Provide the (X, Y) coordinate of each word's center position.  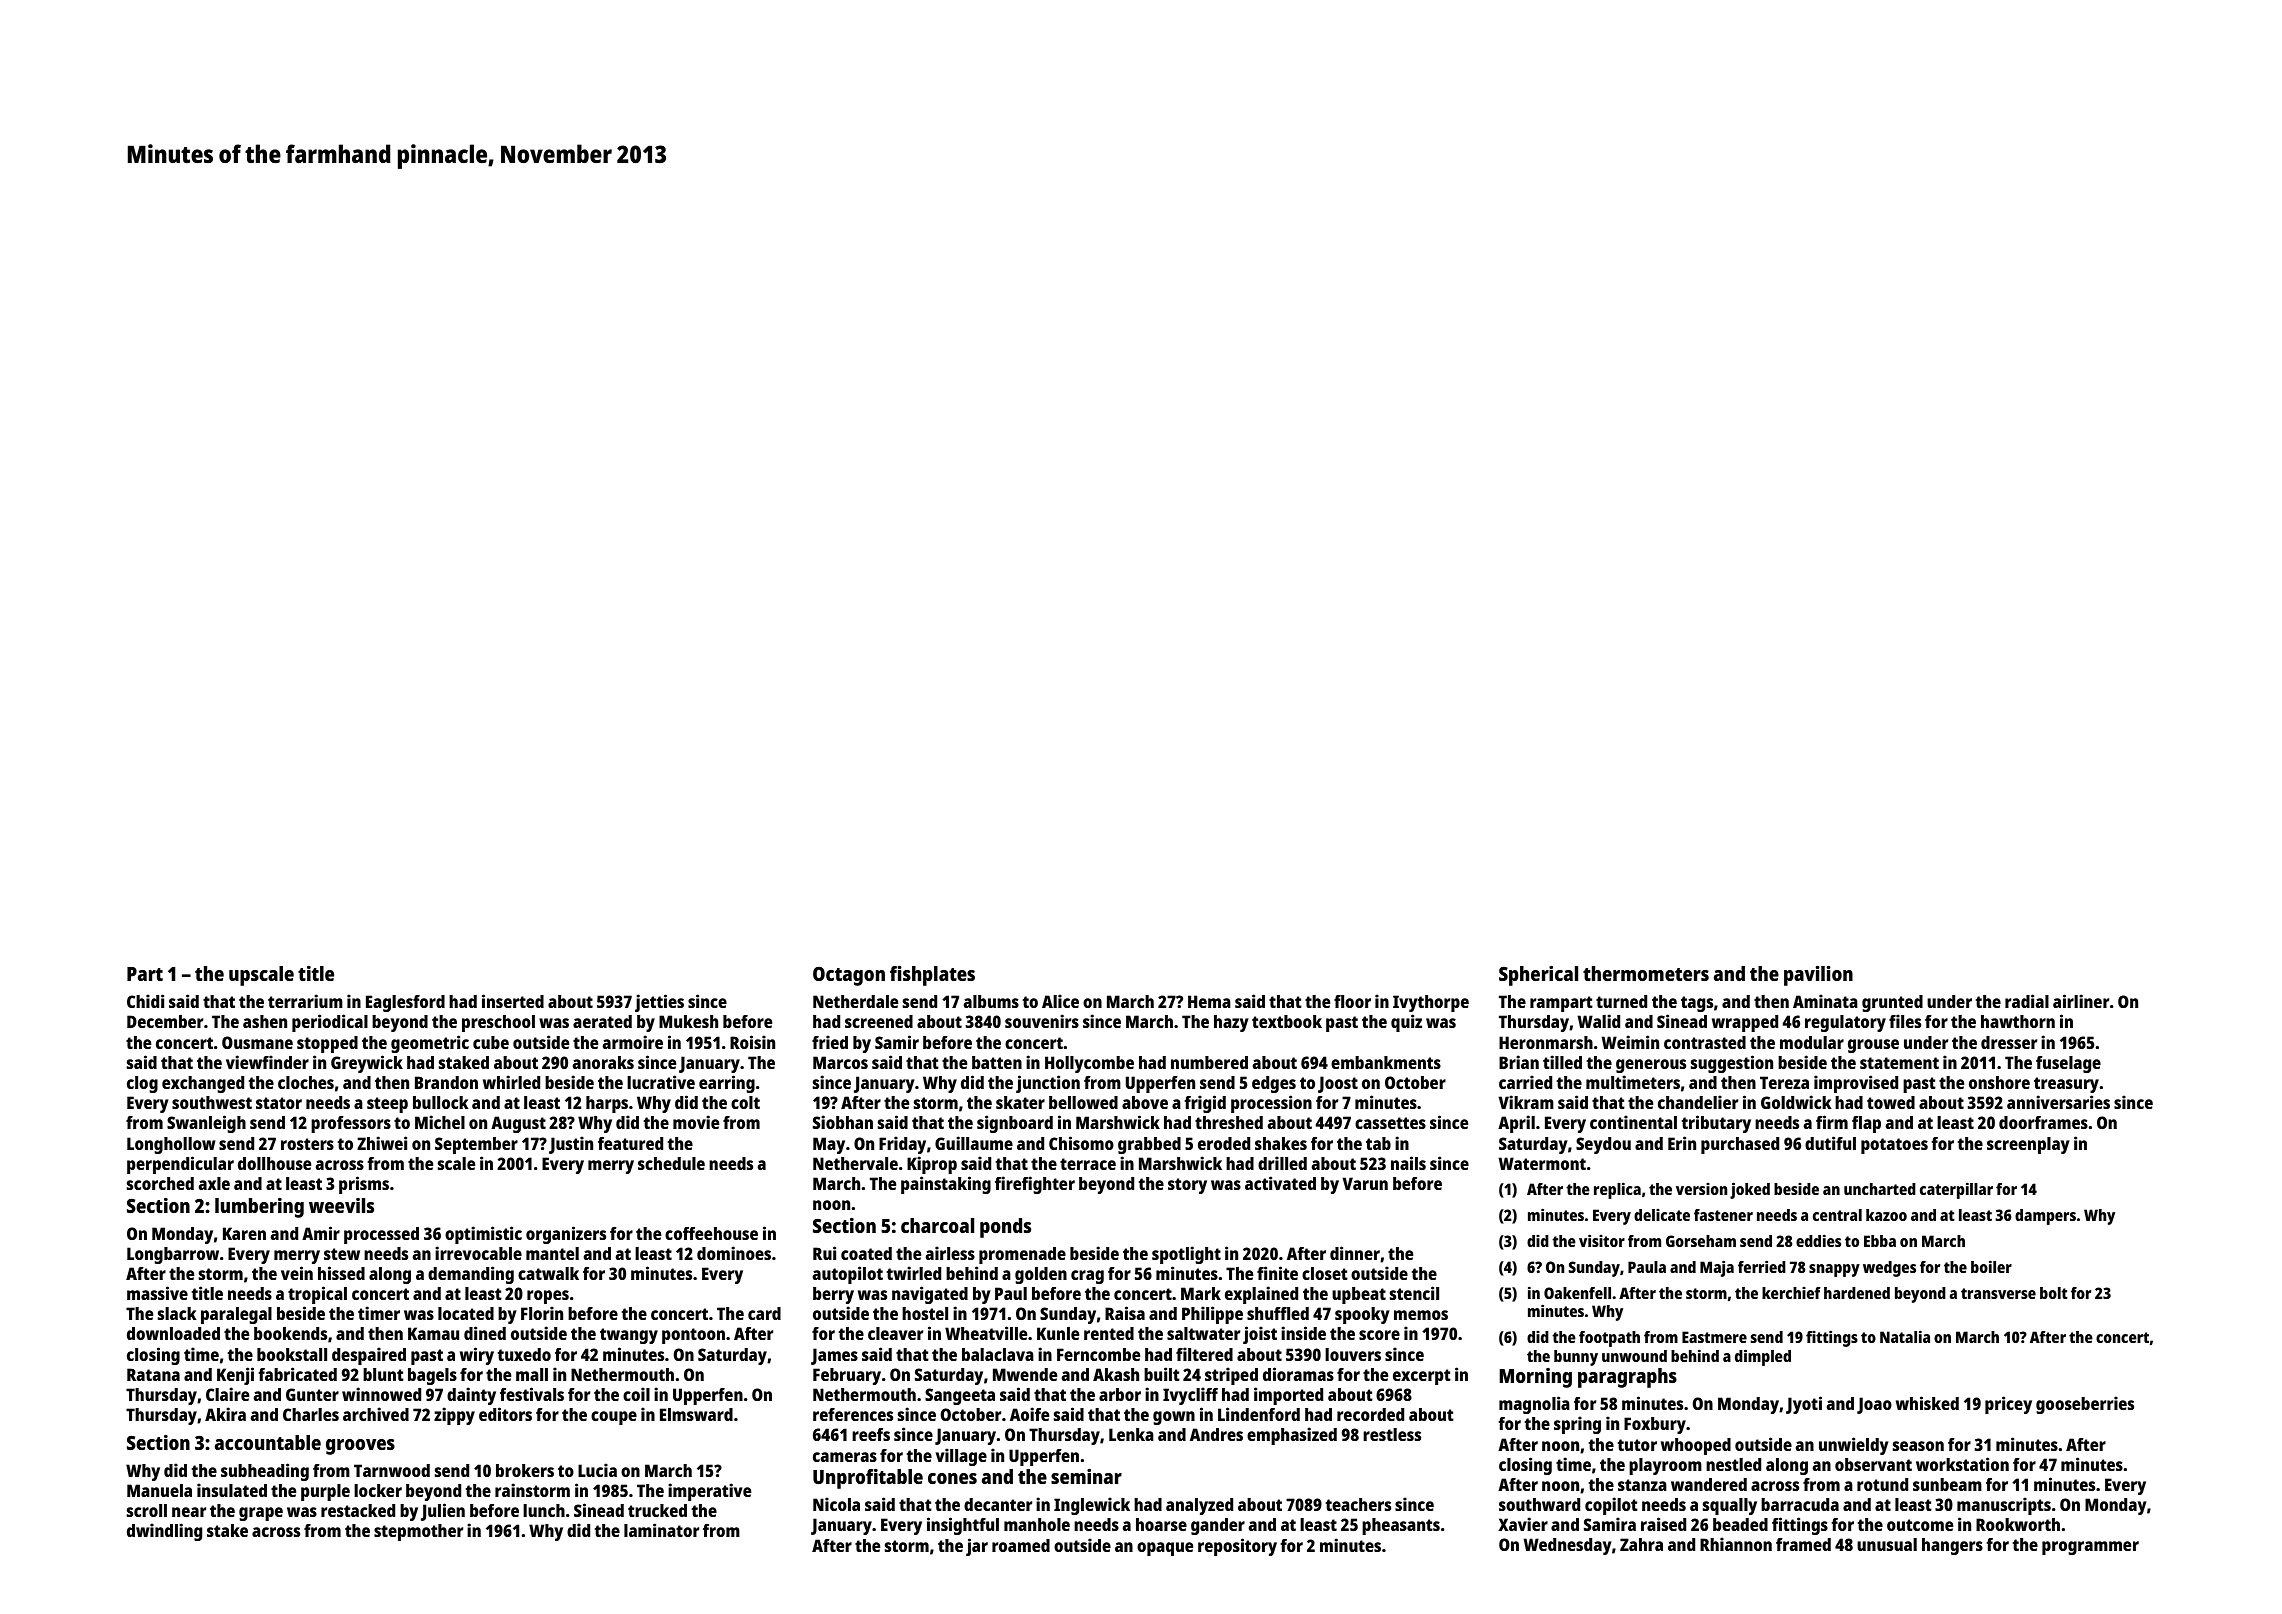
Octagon (849, 976)
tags (1697, 1004)
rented (1109, 1333)
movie (696, 1122)
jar (977, 1547)
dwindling (164, 1532)
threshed (1229, 1122)
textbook (1287, 1021)
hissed (341, 1273)
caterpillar (1956, 1190)
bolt (2054, 1293)
